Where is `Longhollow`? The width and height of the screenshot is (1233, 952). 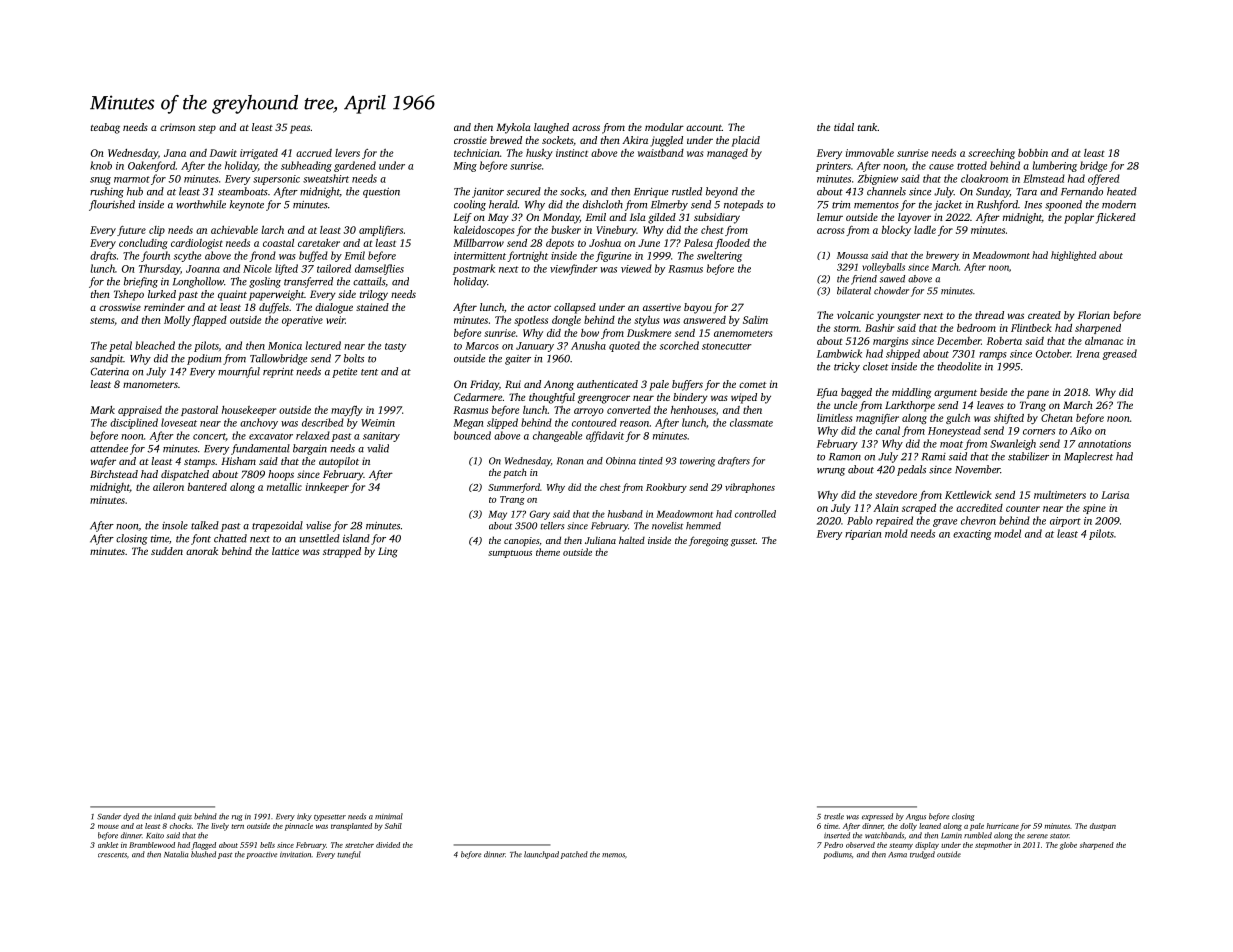
Longhollow is located at coordinates (198, 282).
